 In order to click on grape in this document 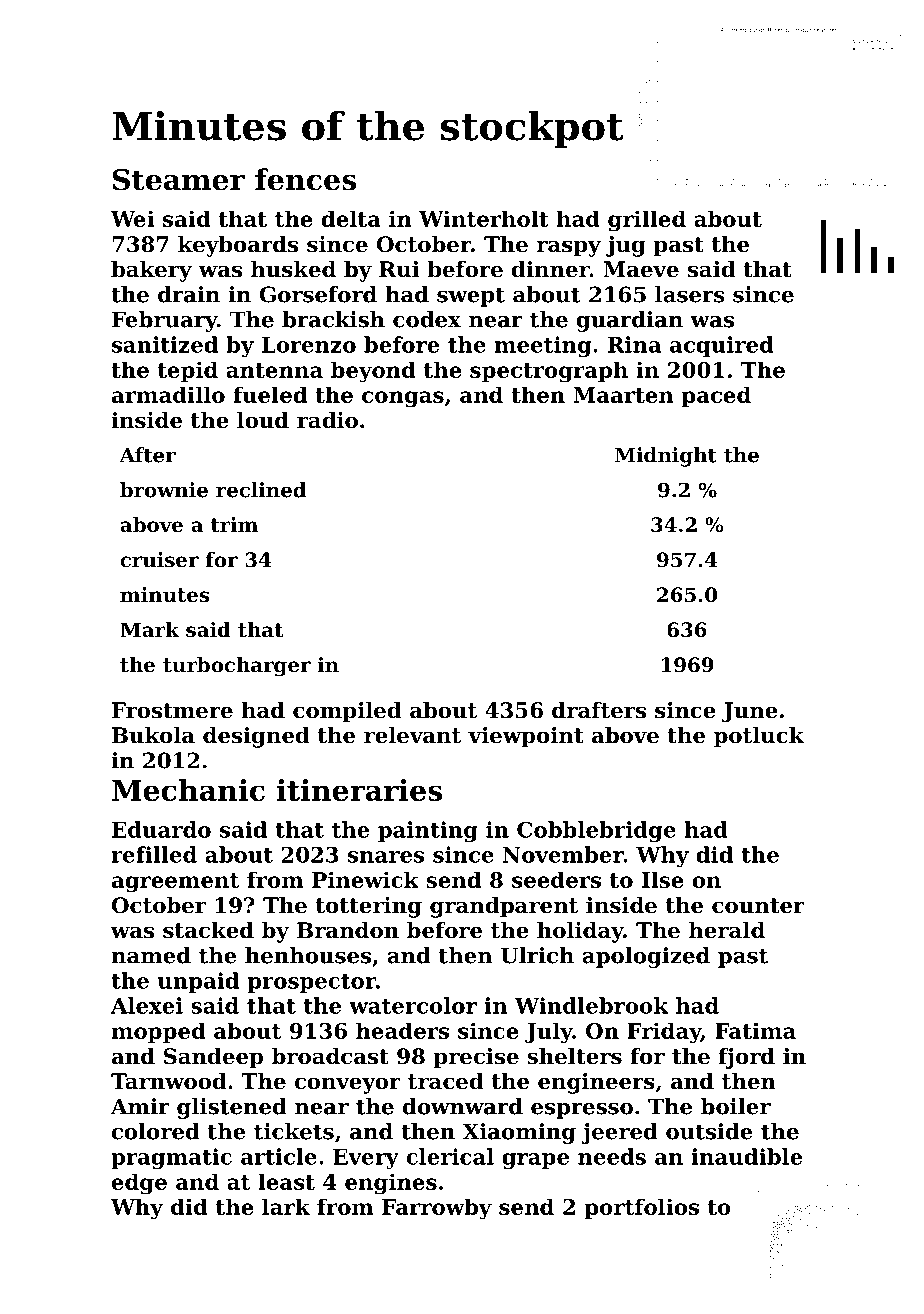, I will do `click(535, 1161)`.
